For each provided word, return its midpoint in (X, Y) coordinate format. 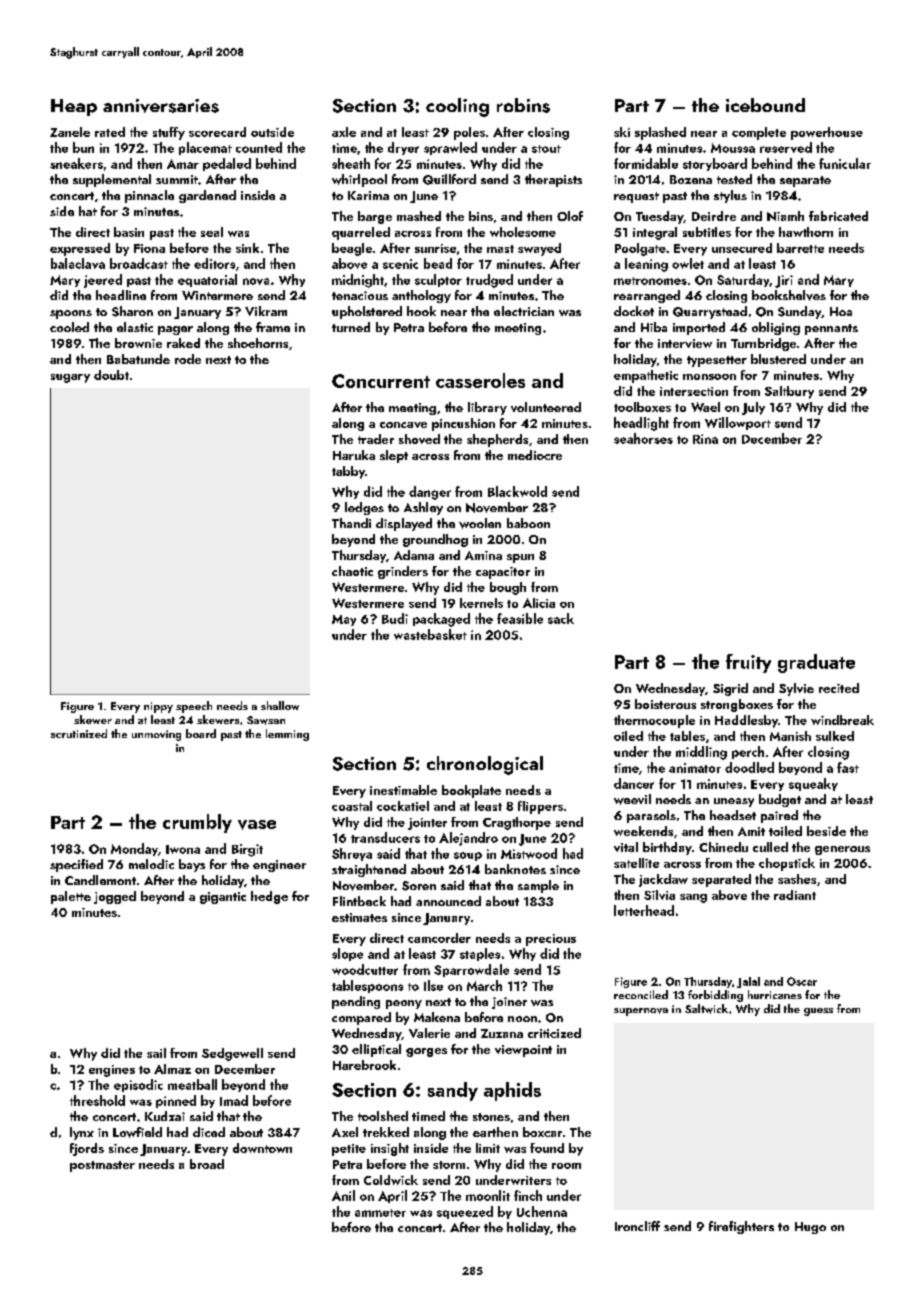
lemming (287, 735)
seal (212, 232)
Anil (343, 1195)
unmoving (156, 735)
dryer (403, 148)
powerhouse (827, 133)
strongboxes (737, 705)
